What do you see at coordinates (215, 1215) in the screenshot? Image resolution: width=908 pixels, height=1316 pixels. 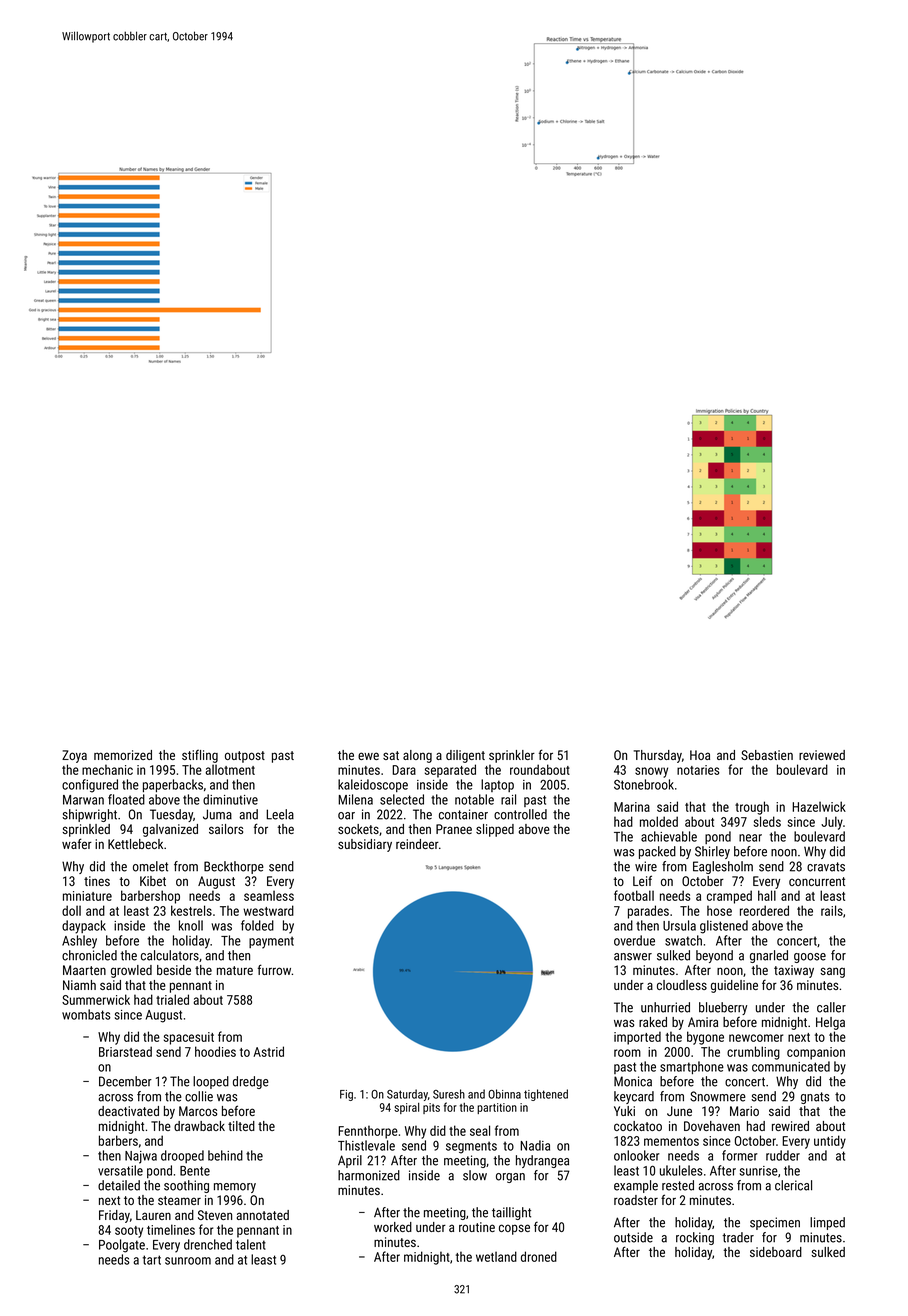 I see `Steven` at bounding box center [215, 1215].
